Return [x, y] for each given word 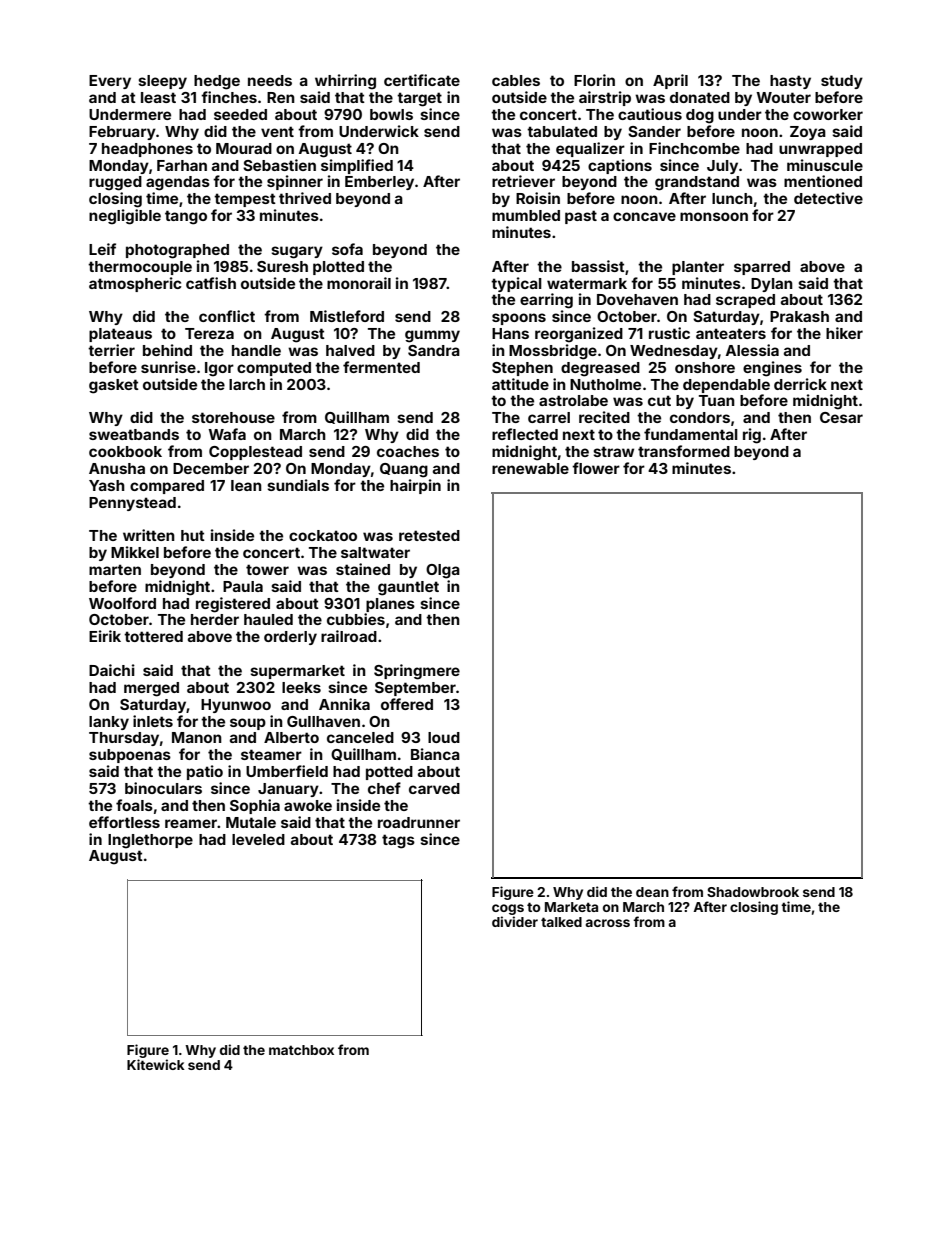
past [581, 217]
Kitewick [156, 1064]
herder [215, 619]
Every [110, 82]
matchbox [301, 1050]
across [607, 923]
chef [384, 788]
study [842, 82]
